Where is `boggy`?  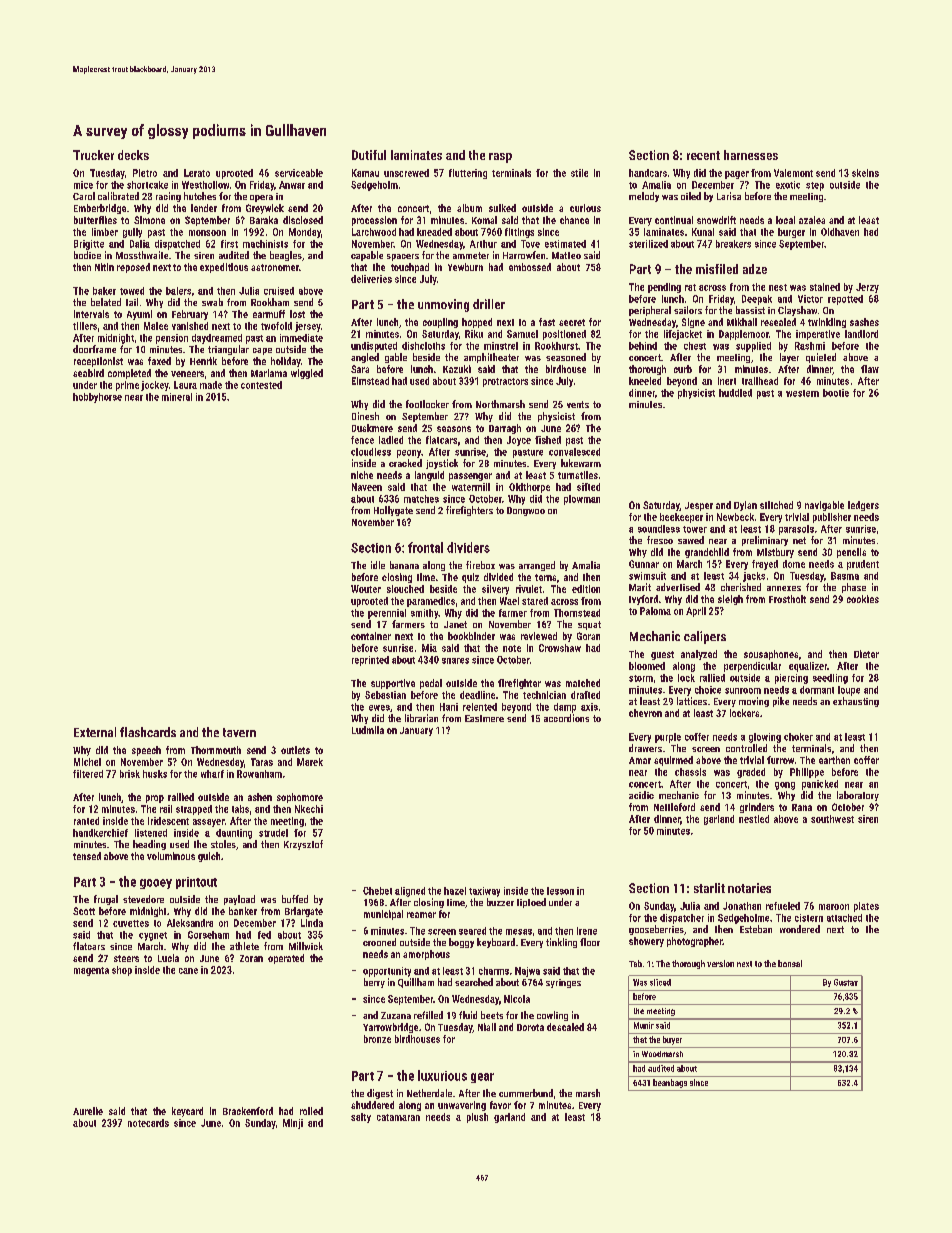 boggy is located at coordinates (461, 943).
